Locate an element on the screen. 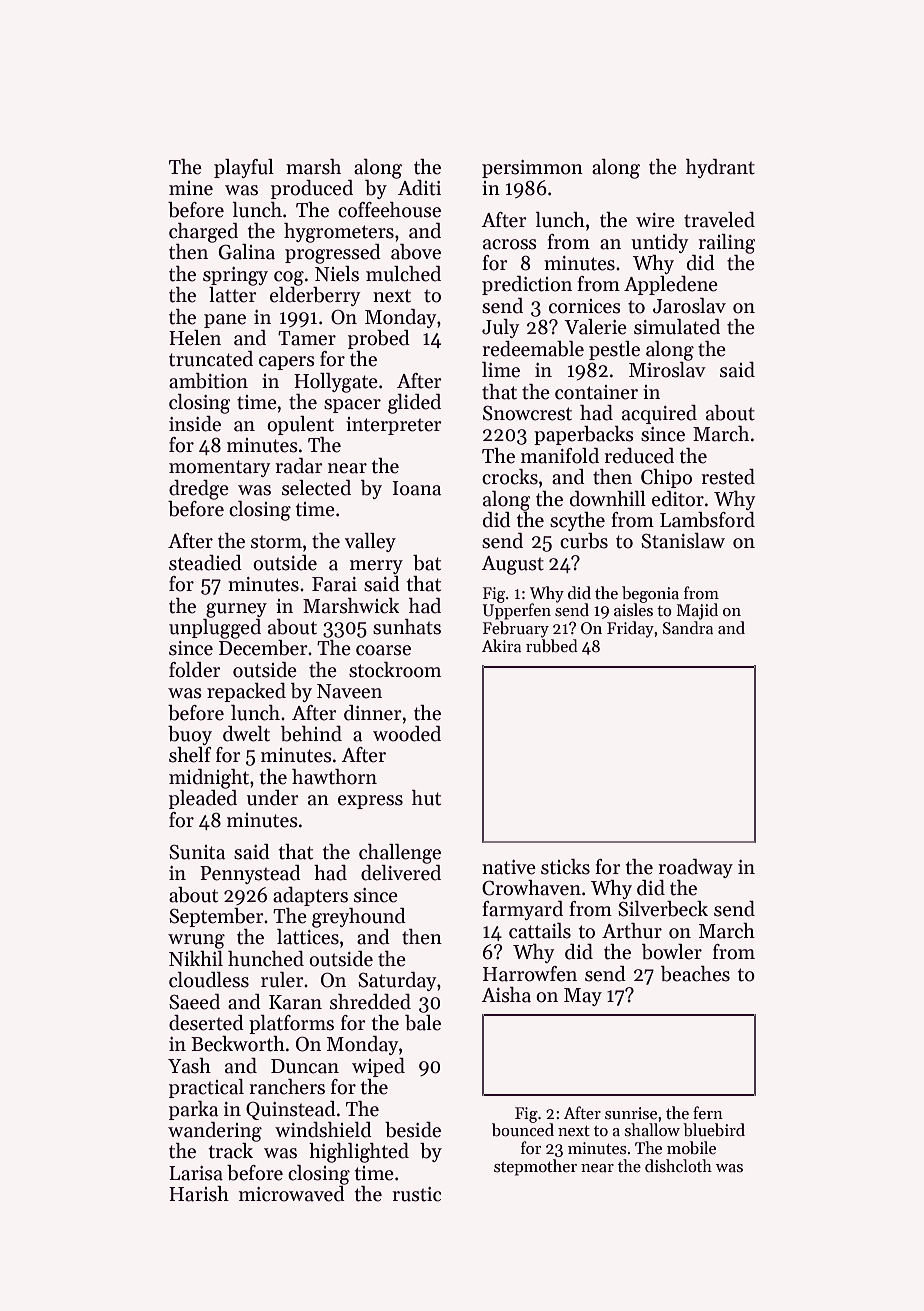 The height and width of the screenshot is (1311, 924). curbs is located at coordinates (584, 541).
